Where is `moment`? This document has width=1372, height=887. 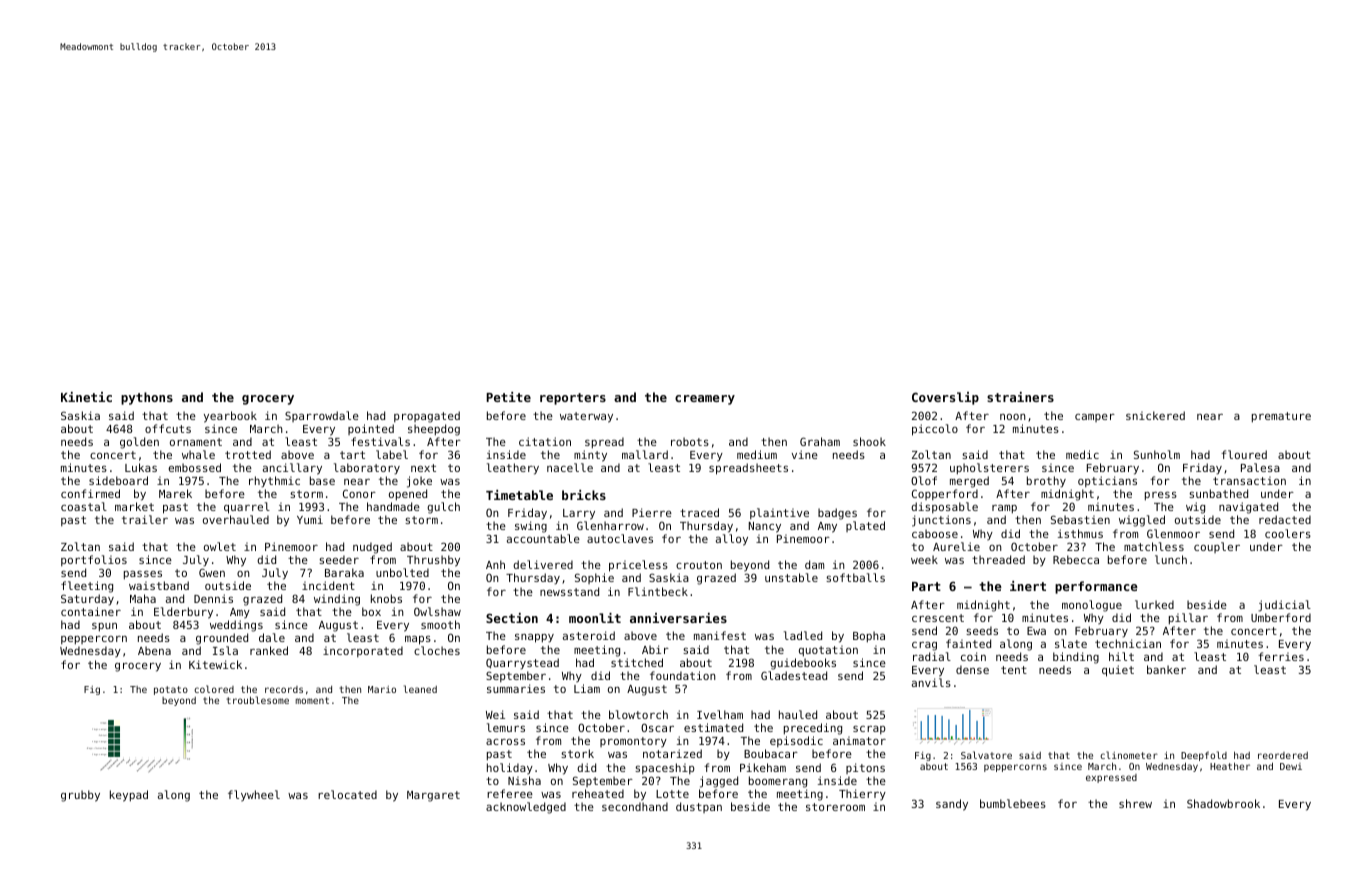 moment is located at coordinates (312, 700).
